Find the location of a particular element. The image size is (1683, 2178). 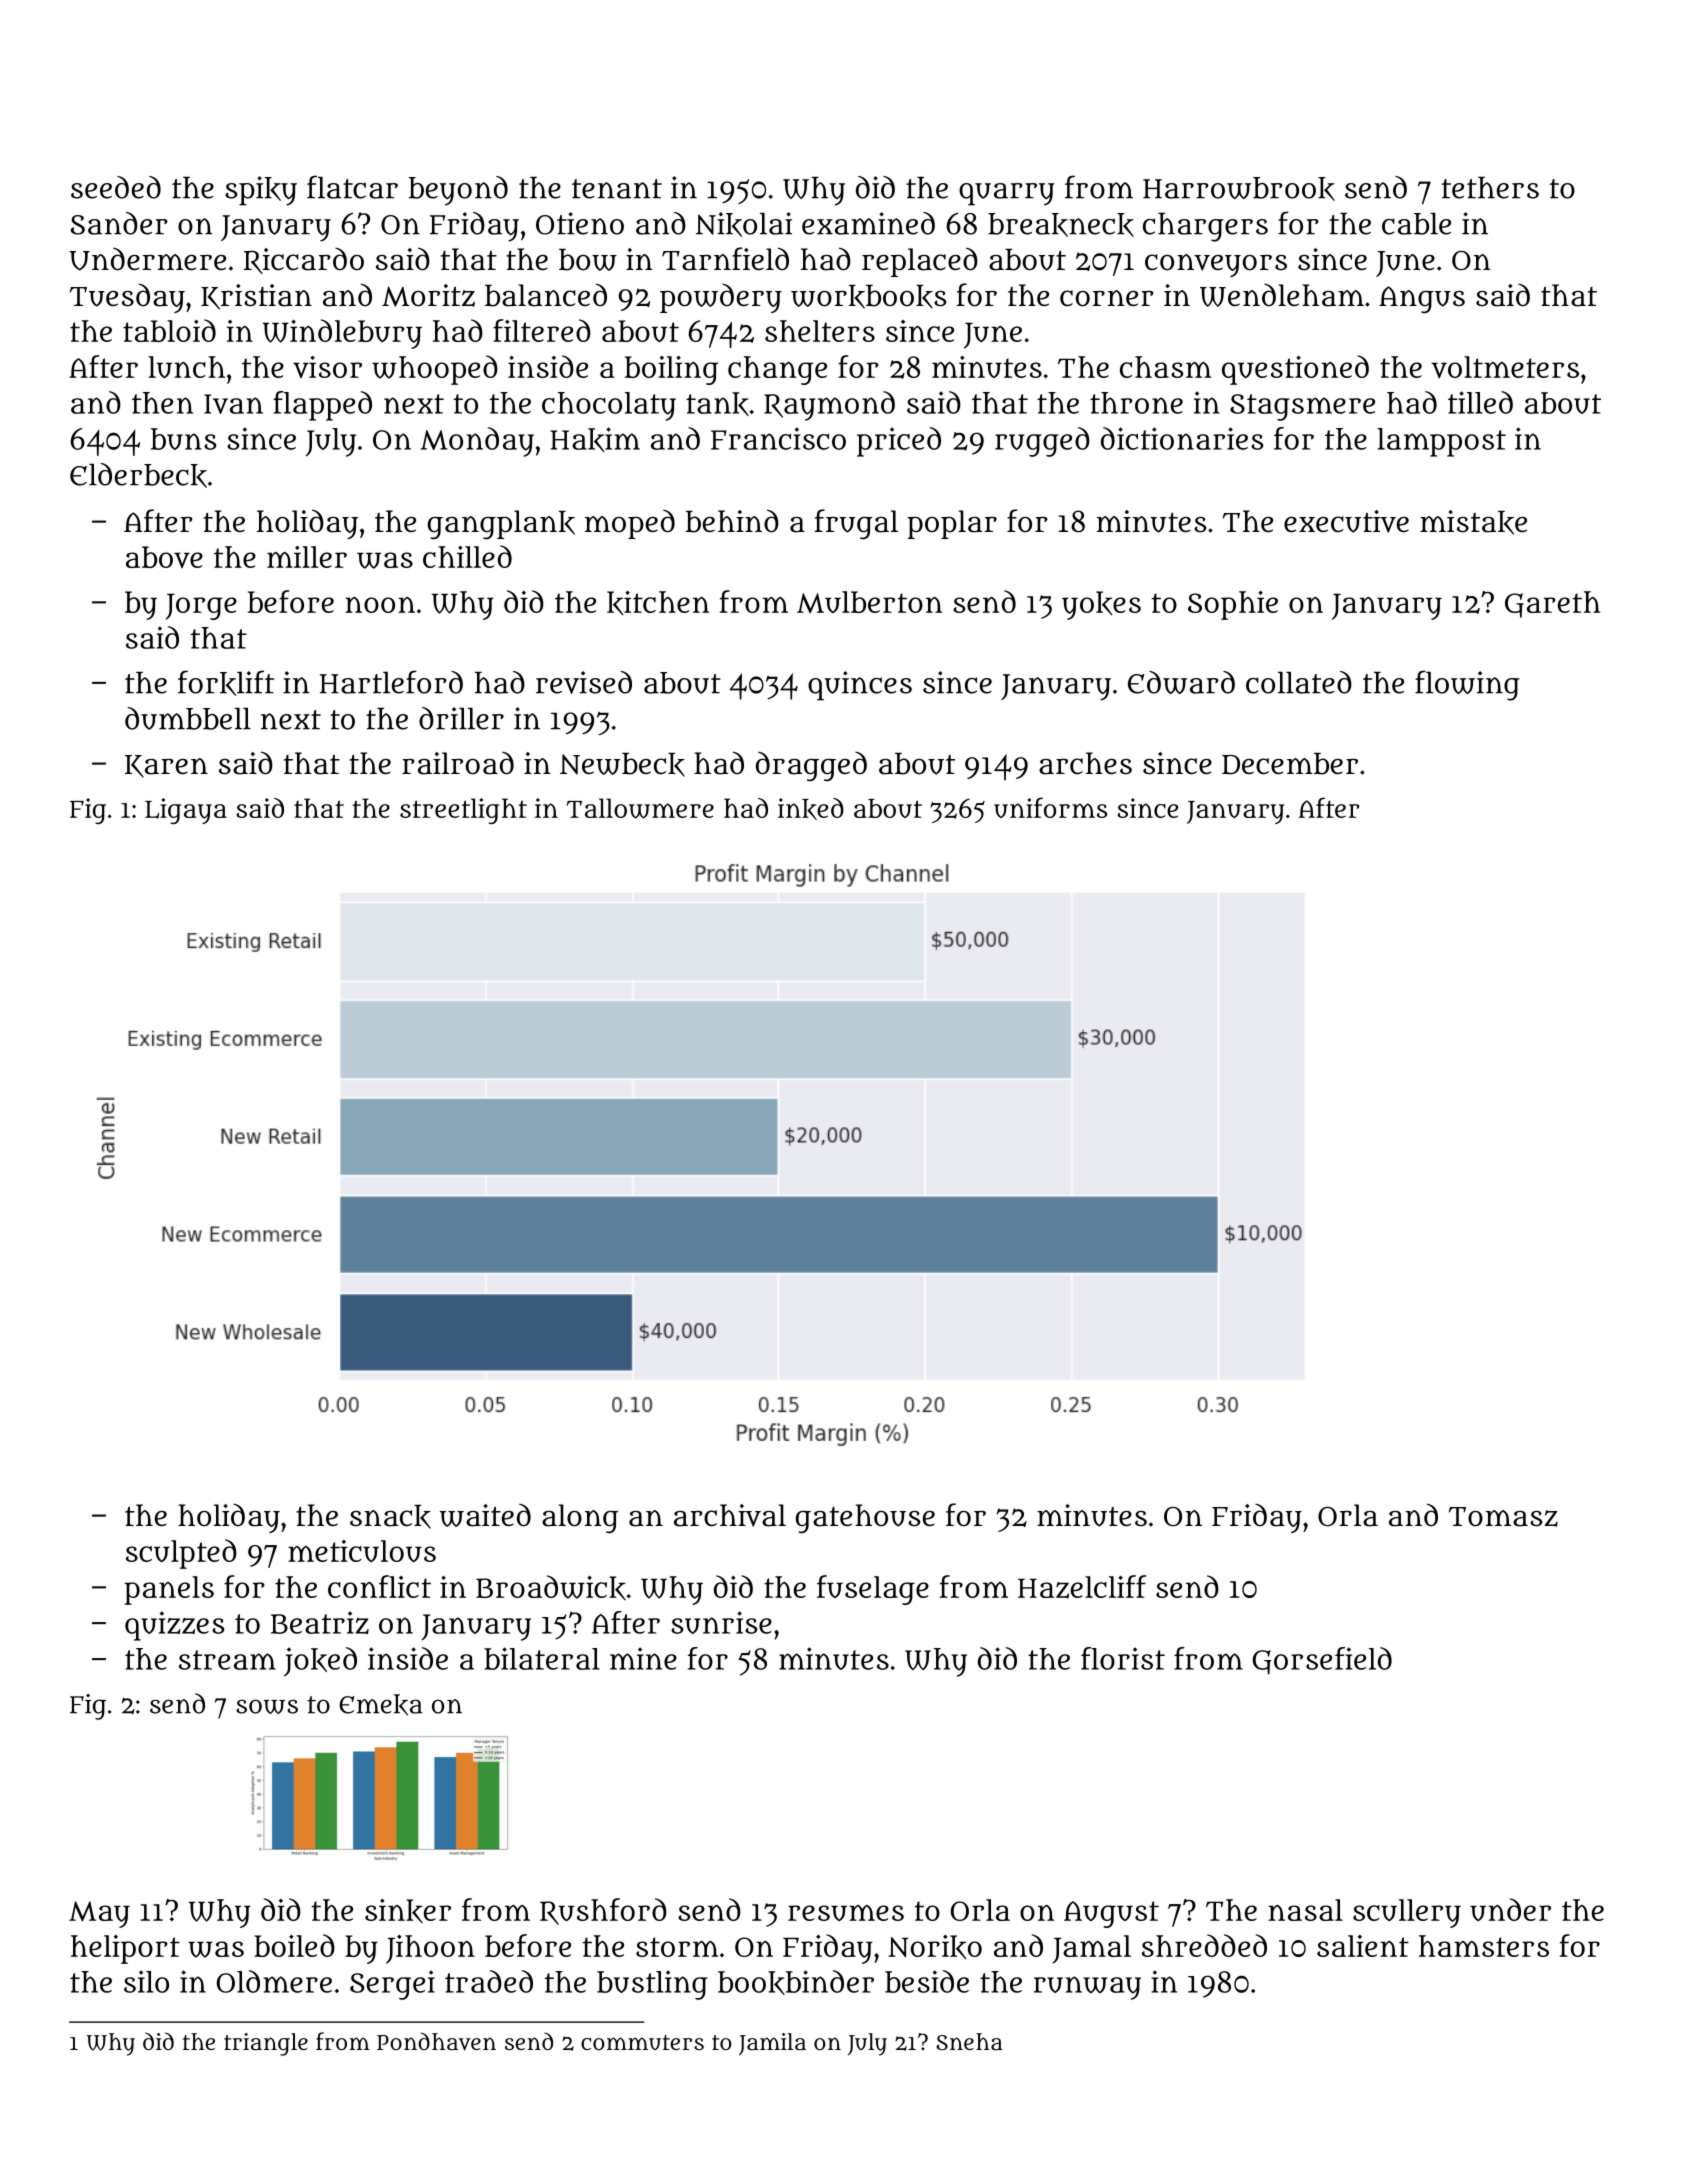

tenant is located at coordinates (617, 189).
